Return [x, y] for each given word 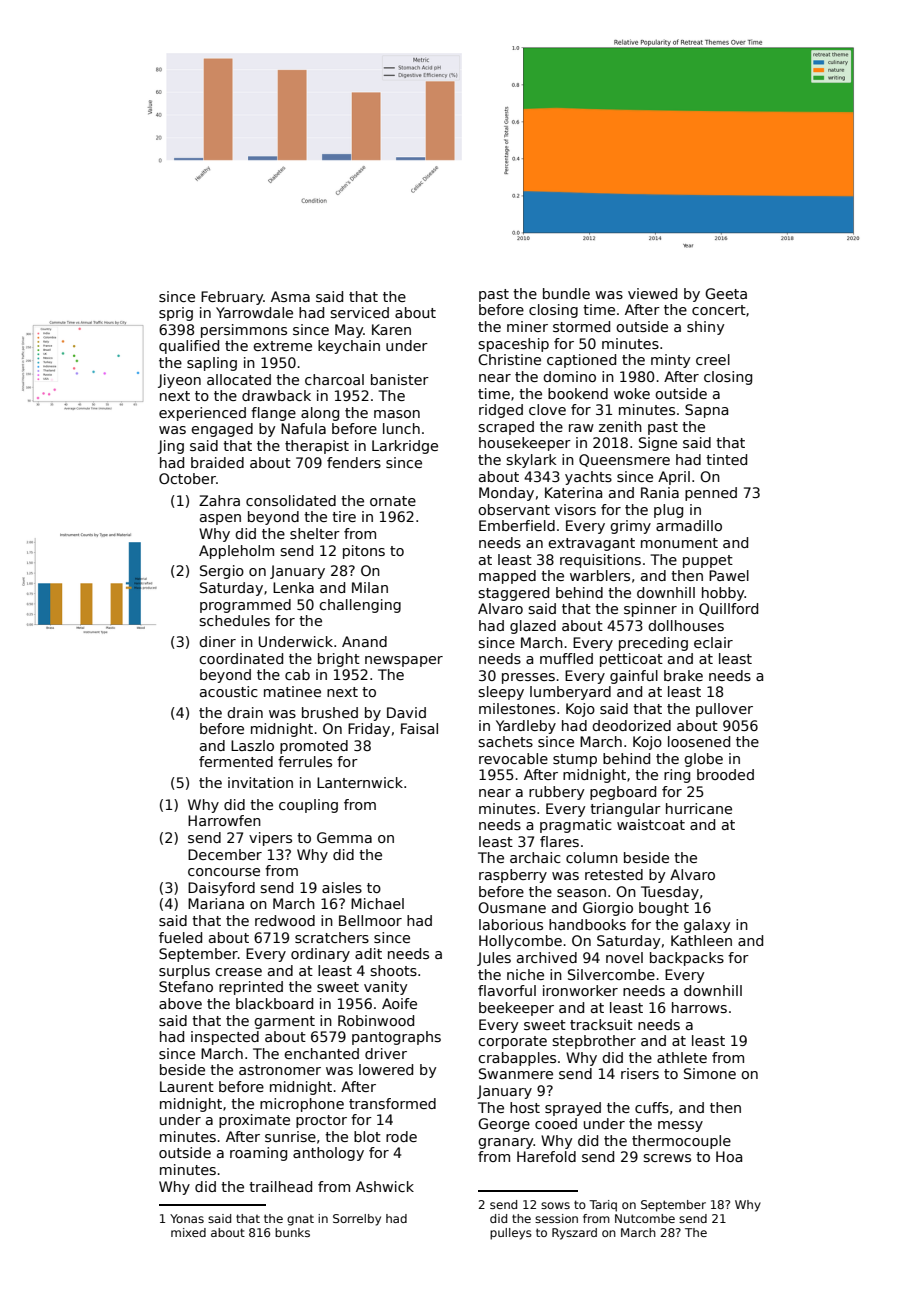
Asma [290, 296]
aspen [220, 519]
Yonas [187, 1218]
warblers [600, 575]
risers [640, 1073]
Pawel [729, 575]
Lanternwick [360, 782]
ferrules [305, 761]
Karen [391, 329]
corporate [512, 1042]
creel [713, 359]
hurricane [699, 808]
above [180, 1003]
